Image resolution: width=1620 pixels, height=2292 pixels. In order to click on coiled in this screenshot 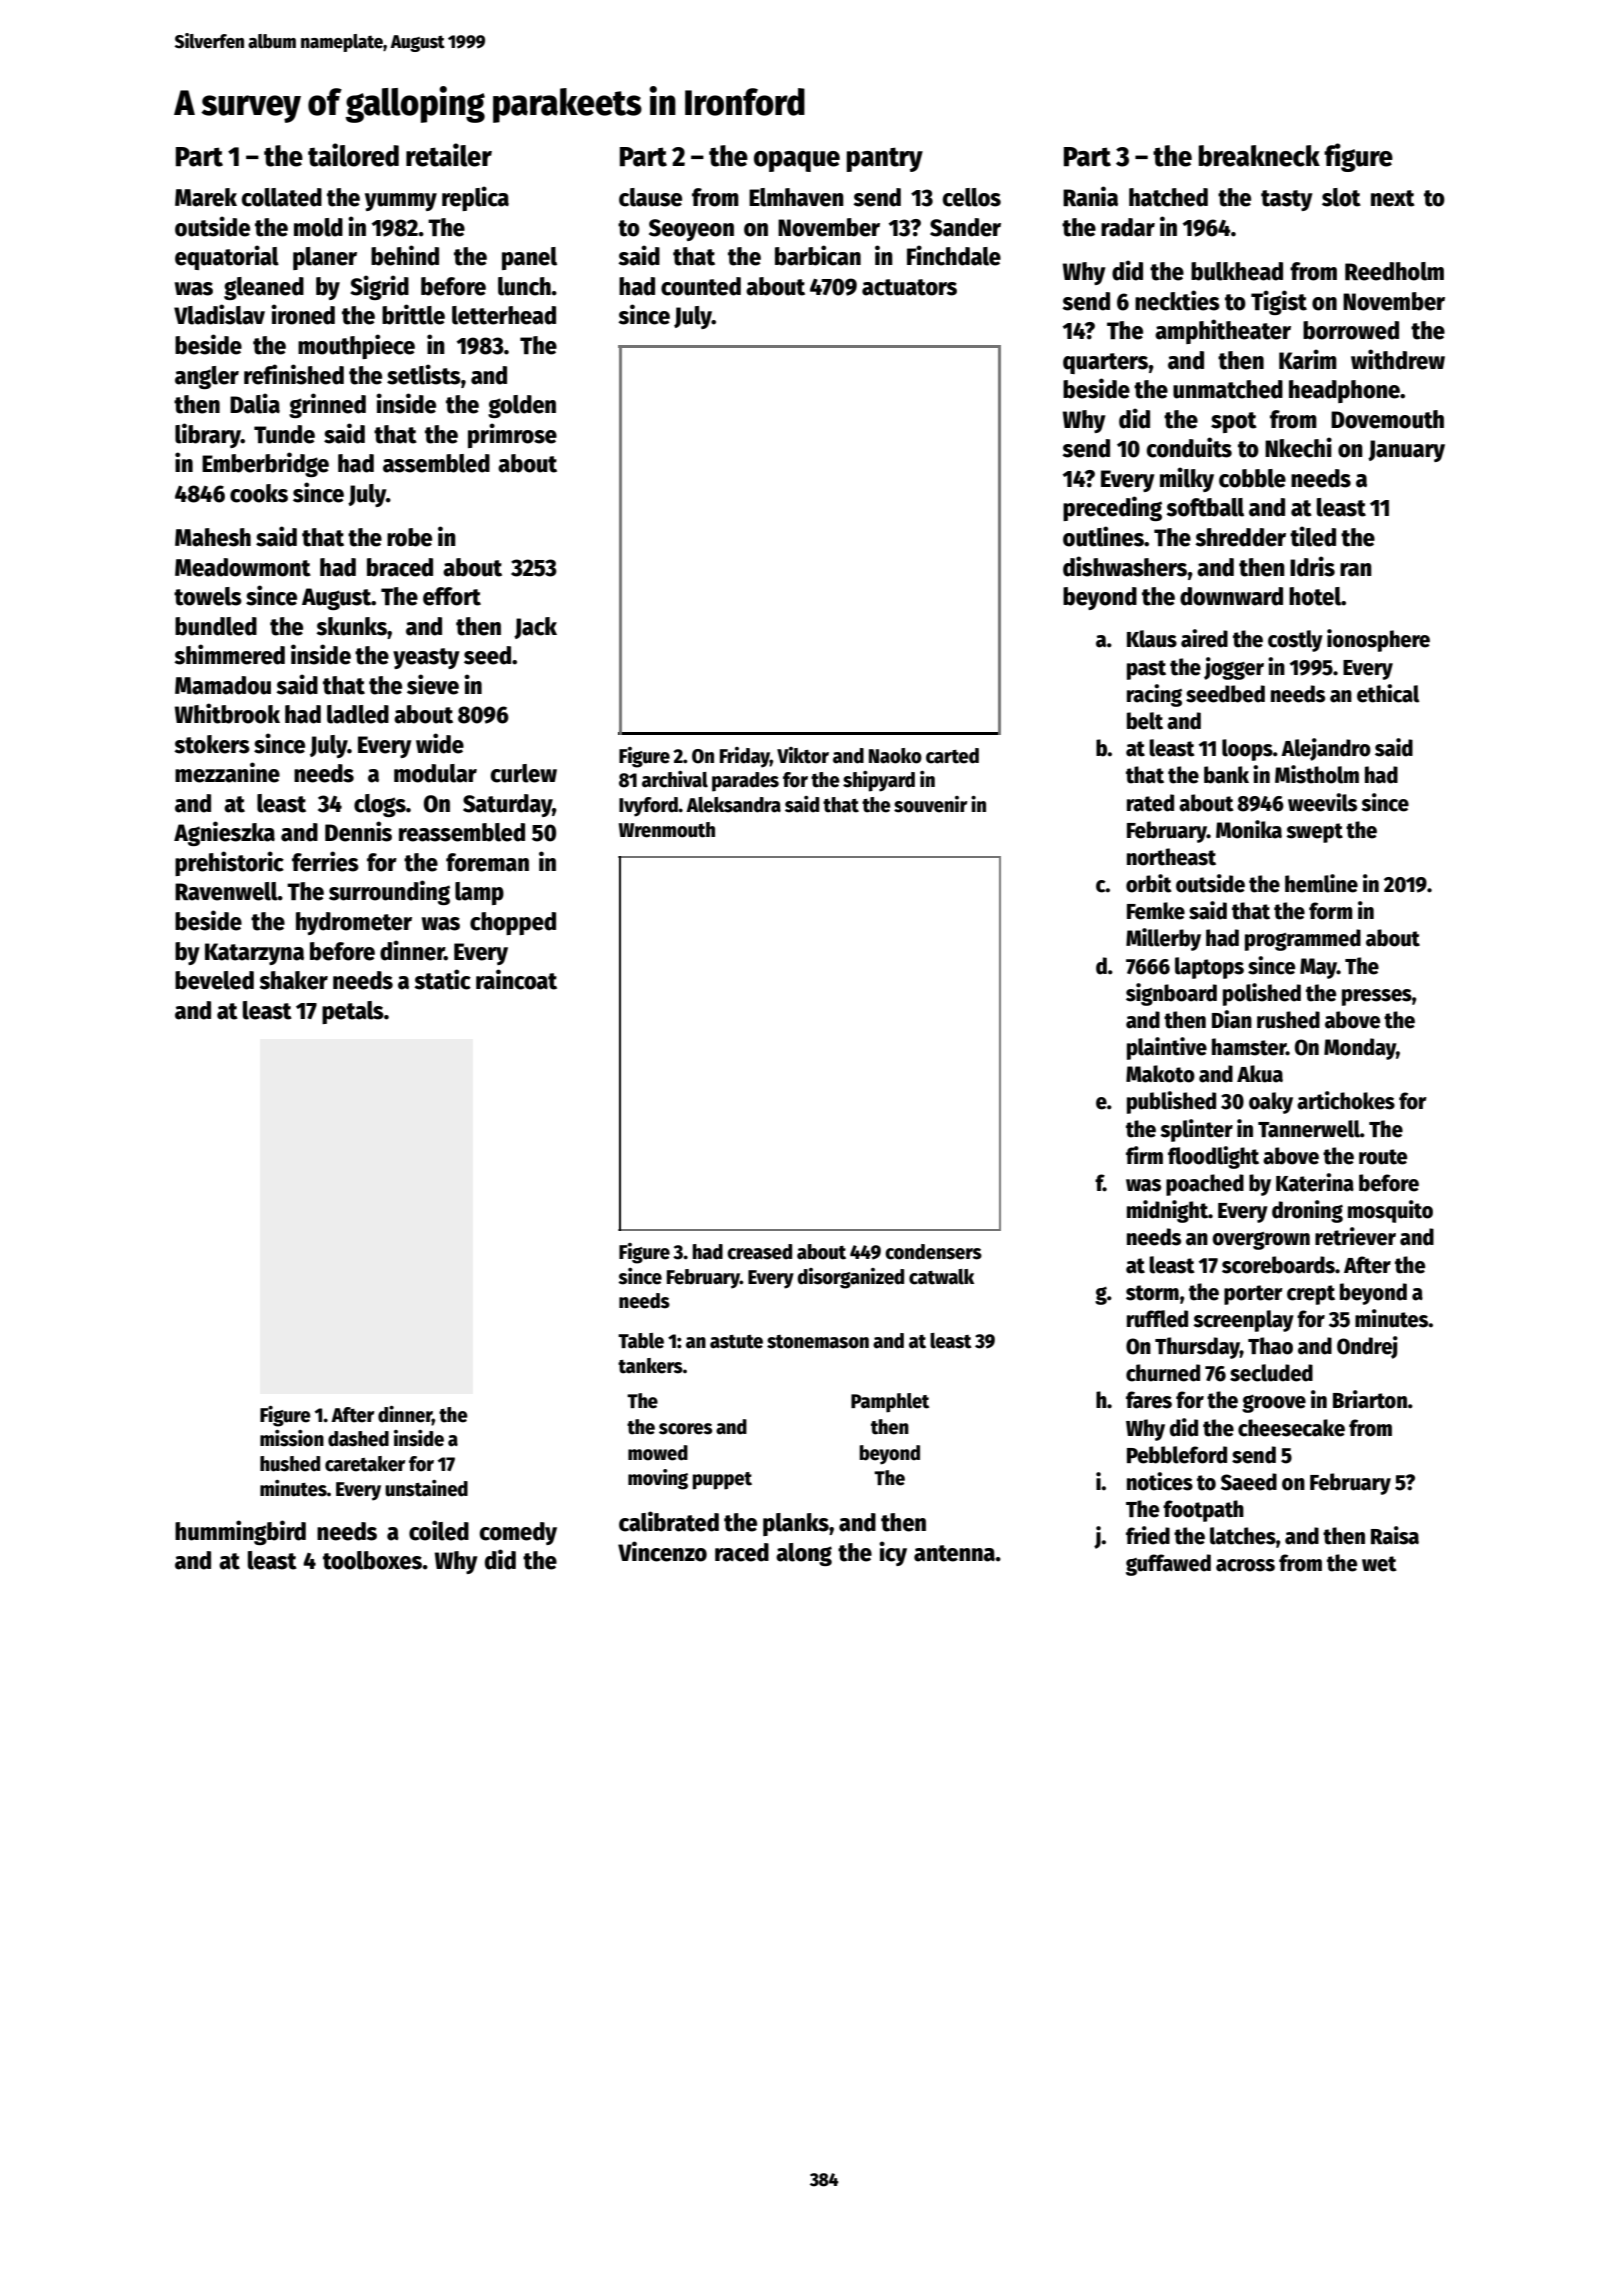, I will do `click(439, 1530)`.
